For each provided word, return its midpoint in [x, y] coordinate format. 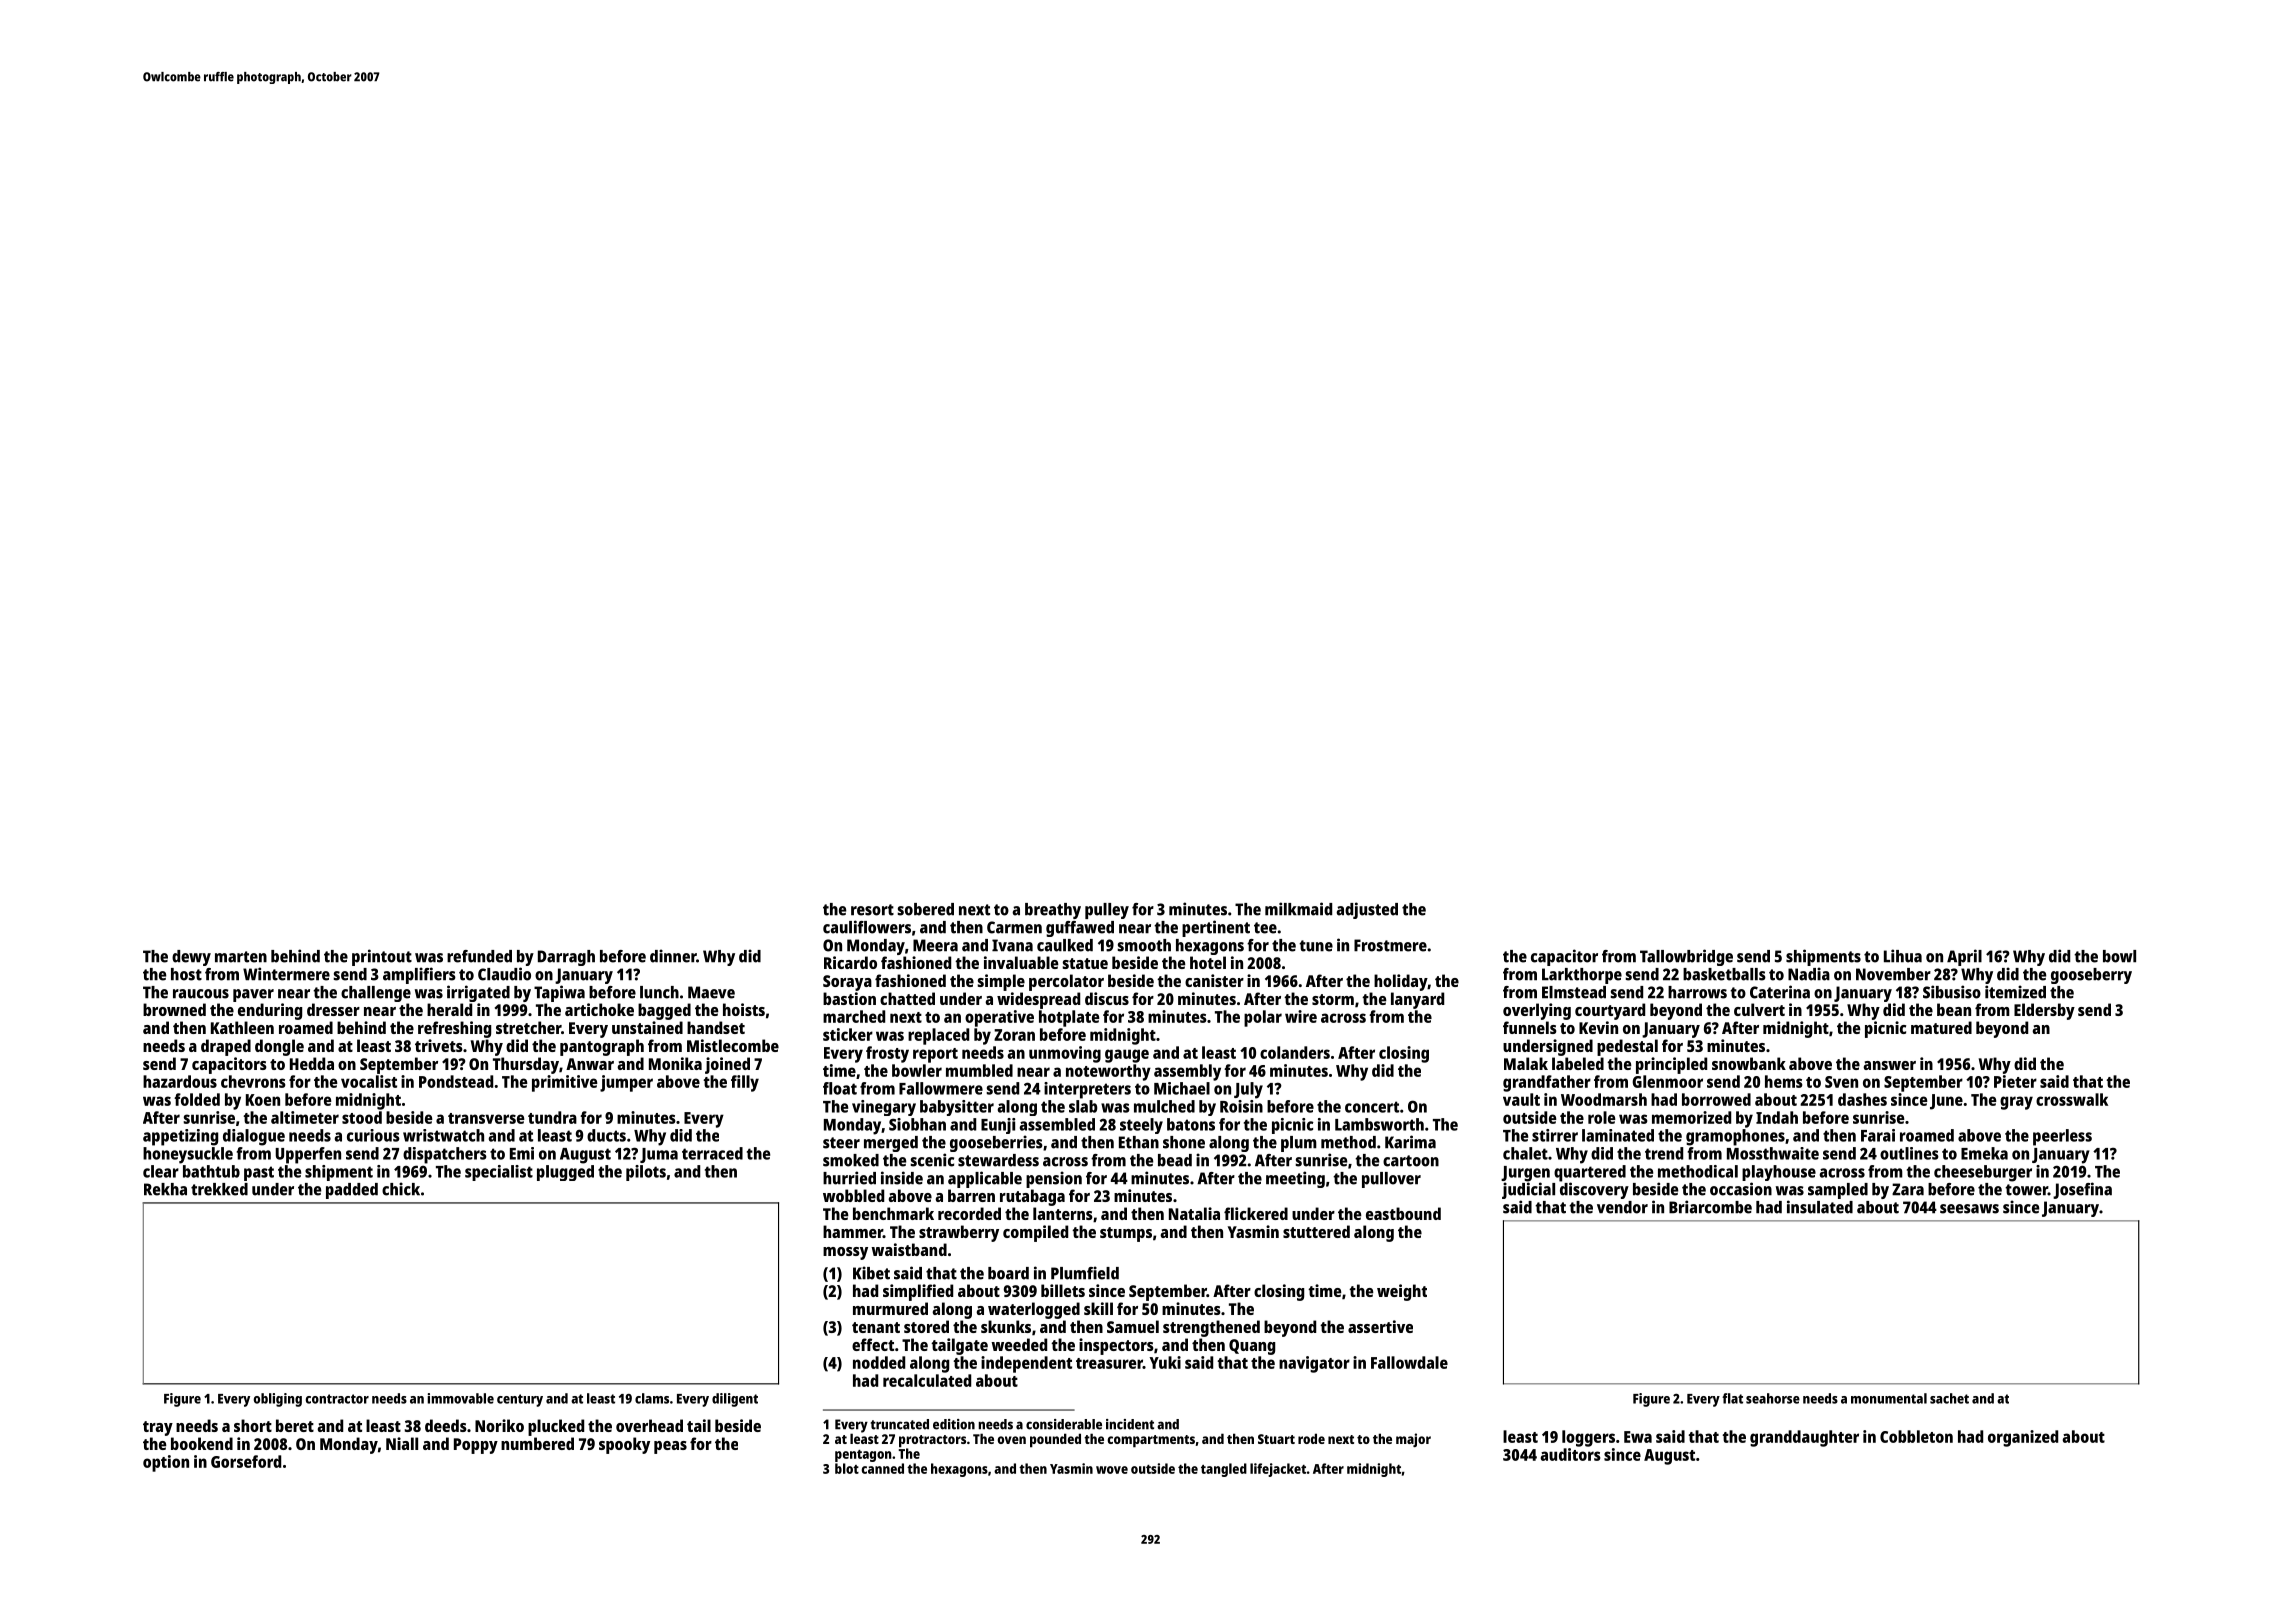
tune [1316, 946]
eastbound [1403, 1213]
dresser [333, 1009]
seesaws [1969, 1209]
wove [1112, 1470]
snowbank [1749, 1063]
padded [352, 1191]
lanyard [1417, 1000]
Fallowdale [1409, 1362]
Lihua [1903, 956]
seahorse [1773, 1398]
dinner [673, 956]
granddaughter [1804, 1438]
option [166, 1463]
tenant [876, 1327]
